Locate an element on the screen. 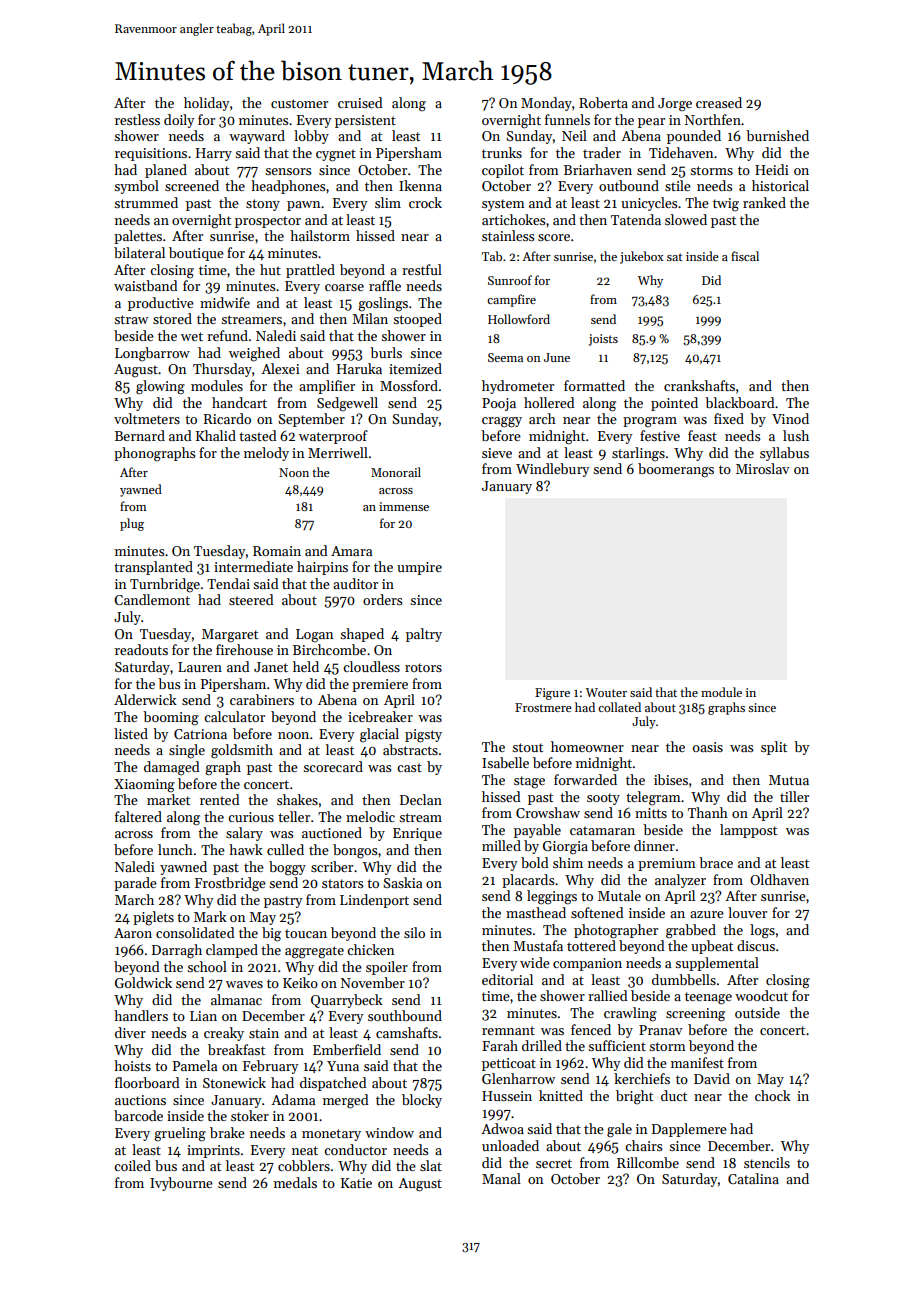 Image resolution: width=924 pixels, height=1308 pixels. auctions is located at coordinates (140, 1100).
